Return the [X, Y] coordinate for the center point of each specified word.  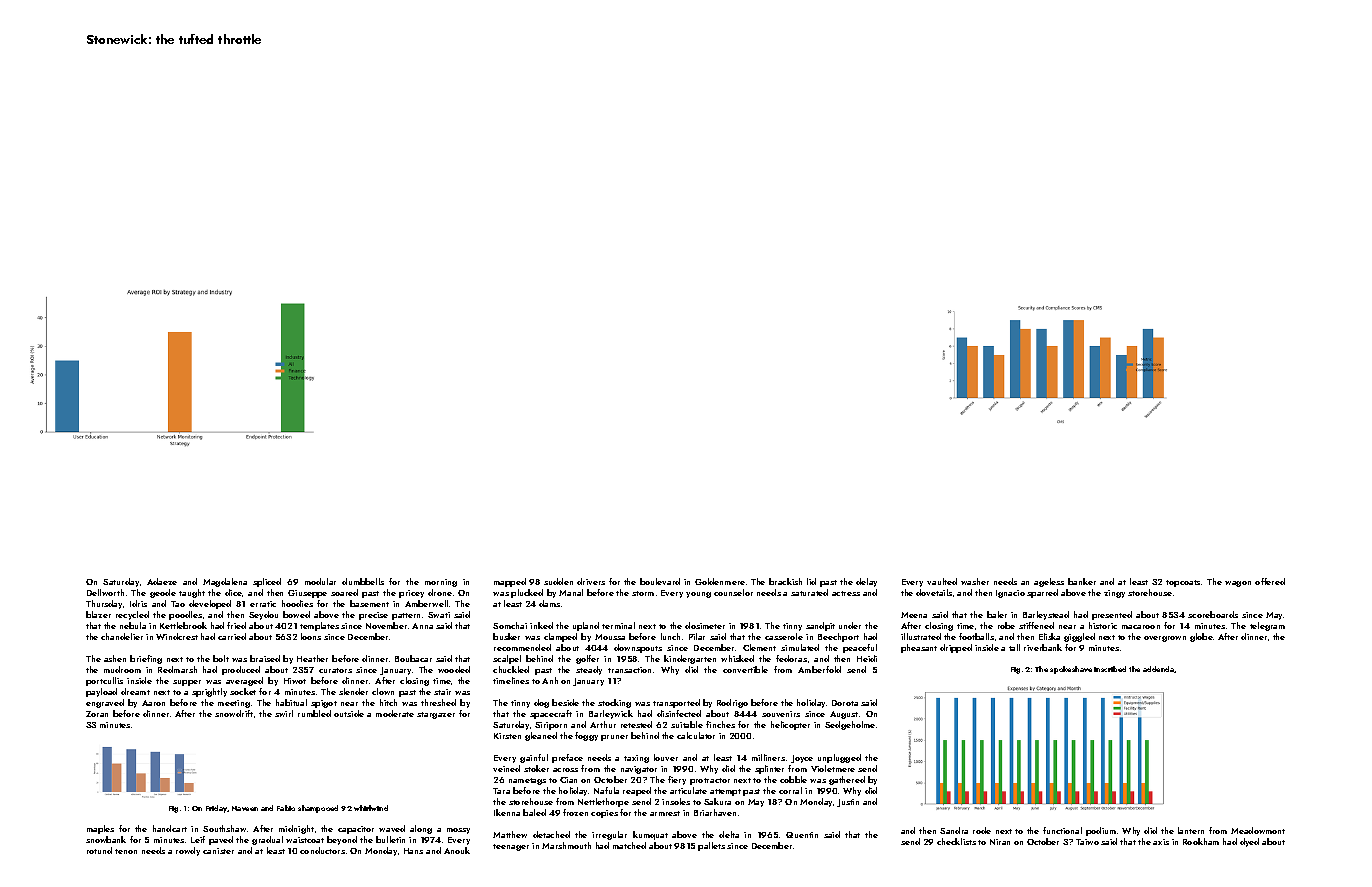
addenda [1158, 669]
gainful [534, 758]
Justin [848, 803]
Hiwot [295, 681]
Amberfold [819, 669]
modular [320, 581]
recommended [522, 647]
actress [846, 593]
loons [311, 636]
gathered [847, 780]
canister [218, 851]
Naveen [245, 808]
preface [567, 758]
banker [1082, 581]
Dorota [845, 703]
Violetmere [833, 768]
